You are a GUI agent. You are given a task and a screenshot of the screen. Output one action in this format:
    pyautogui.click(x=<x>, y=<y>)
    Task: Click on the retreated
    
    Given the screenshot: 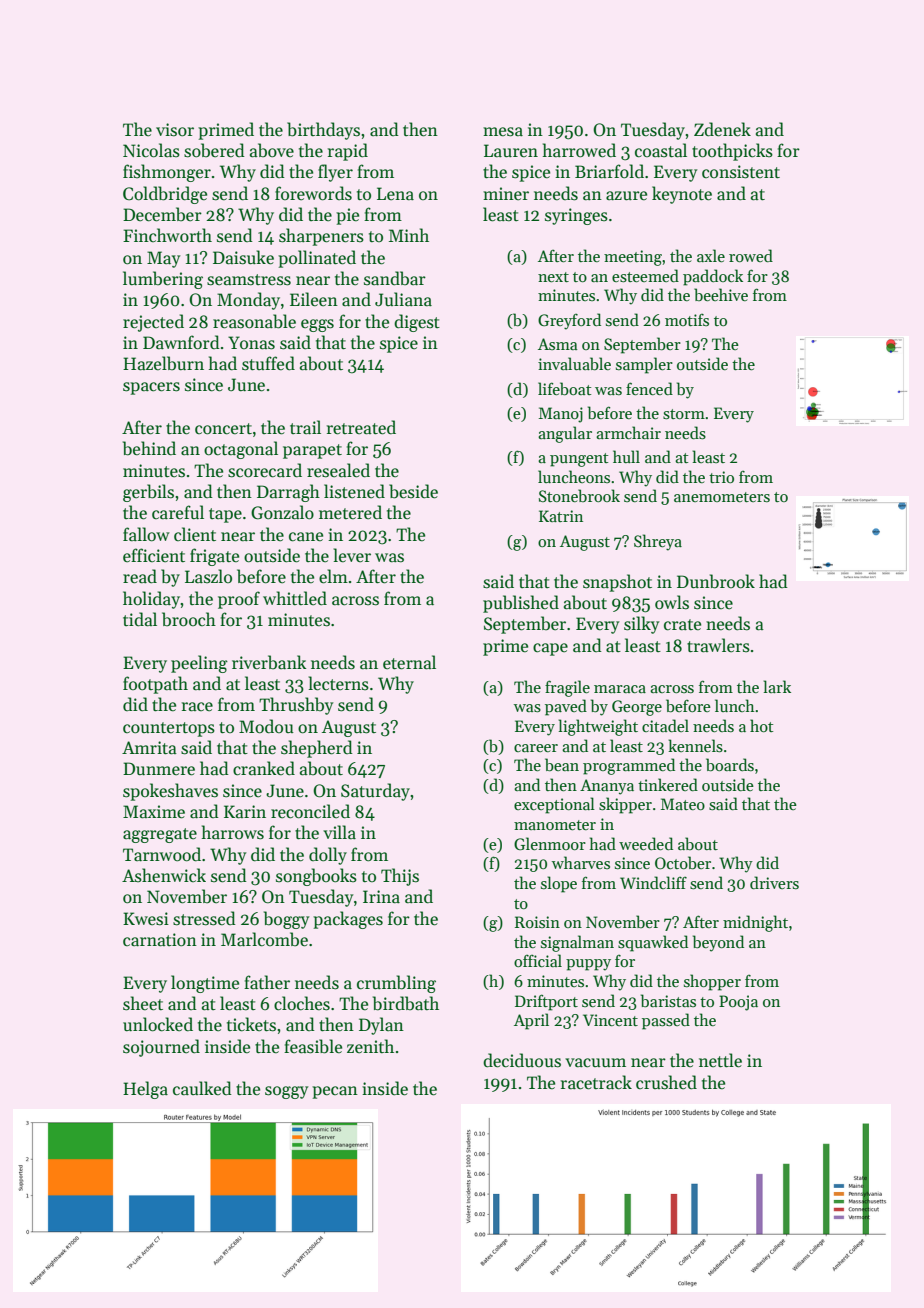 What is the action you would take?
    pyautogui.click(x=361, y=427)
